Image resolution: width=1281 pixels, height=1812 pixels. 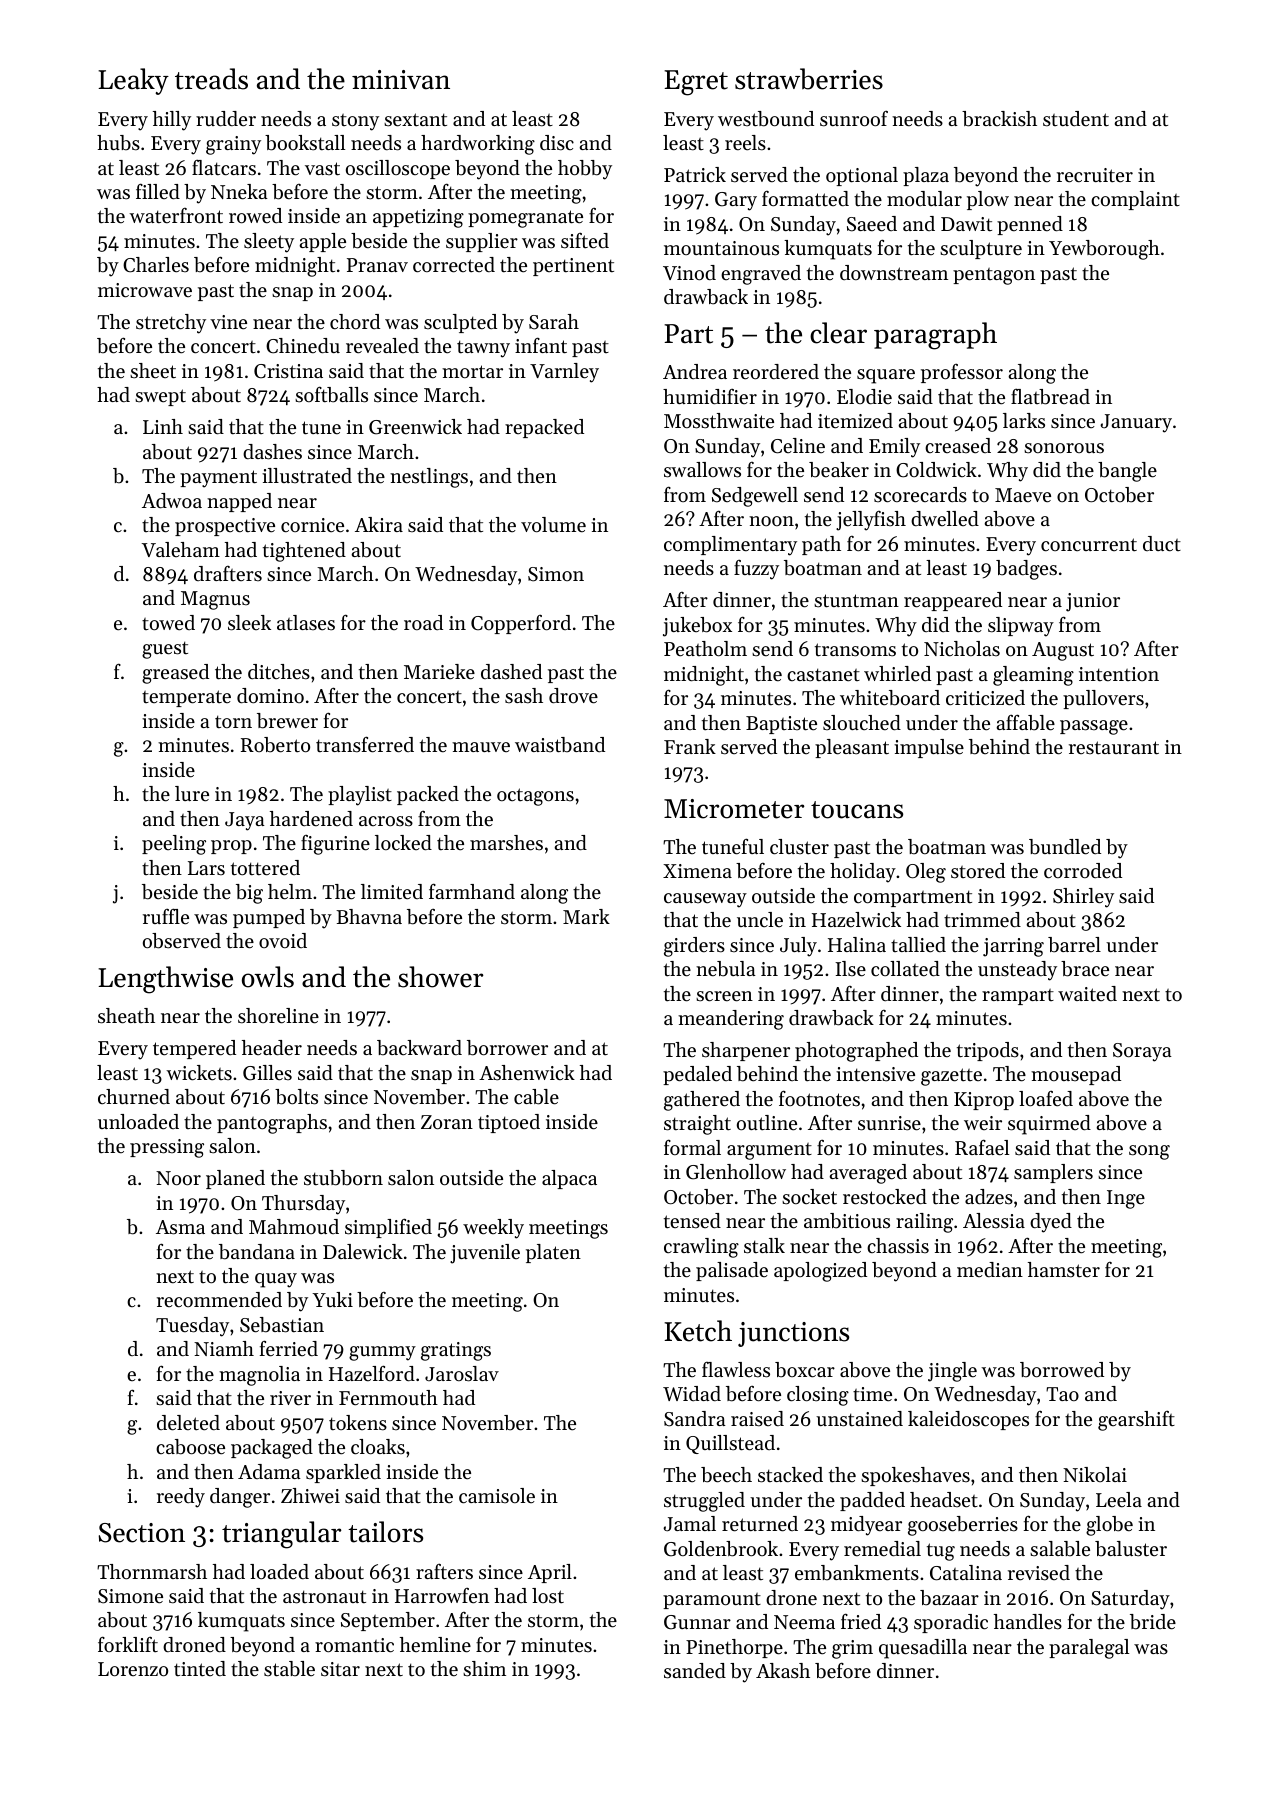 What do you see at coordinates (689, 1524) in the image?
I see `Jamal` at bounding box center [689, 1524].
